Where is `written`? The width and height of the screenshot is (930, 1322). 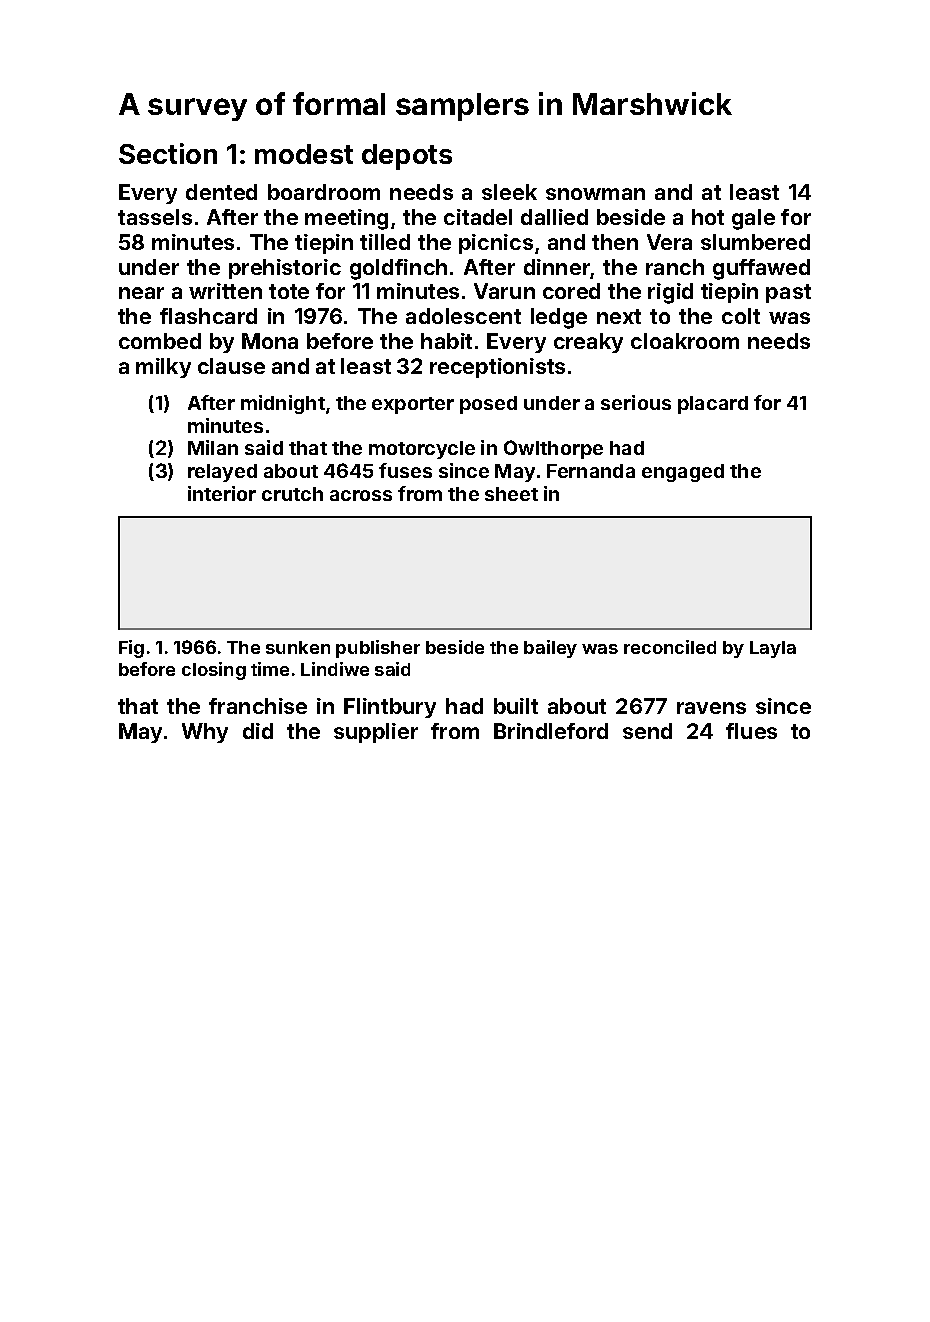 written is located at coordinates (225, 291).
